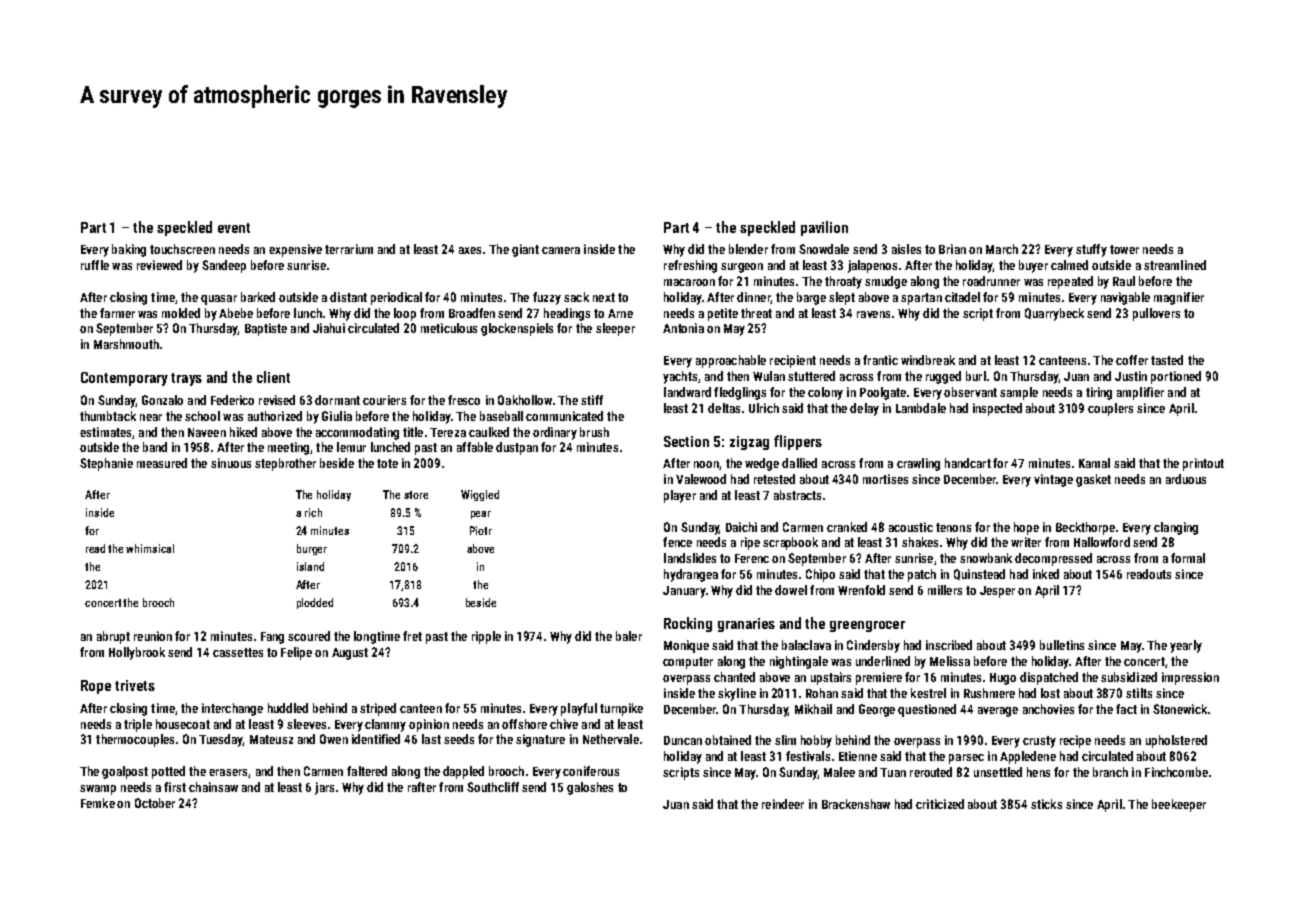  Describe the element at coordinates (691, 575) in the screenshot. I see `hydrangea` at that location.
